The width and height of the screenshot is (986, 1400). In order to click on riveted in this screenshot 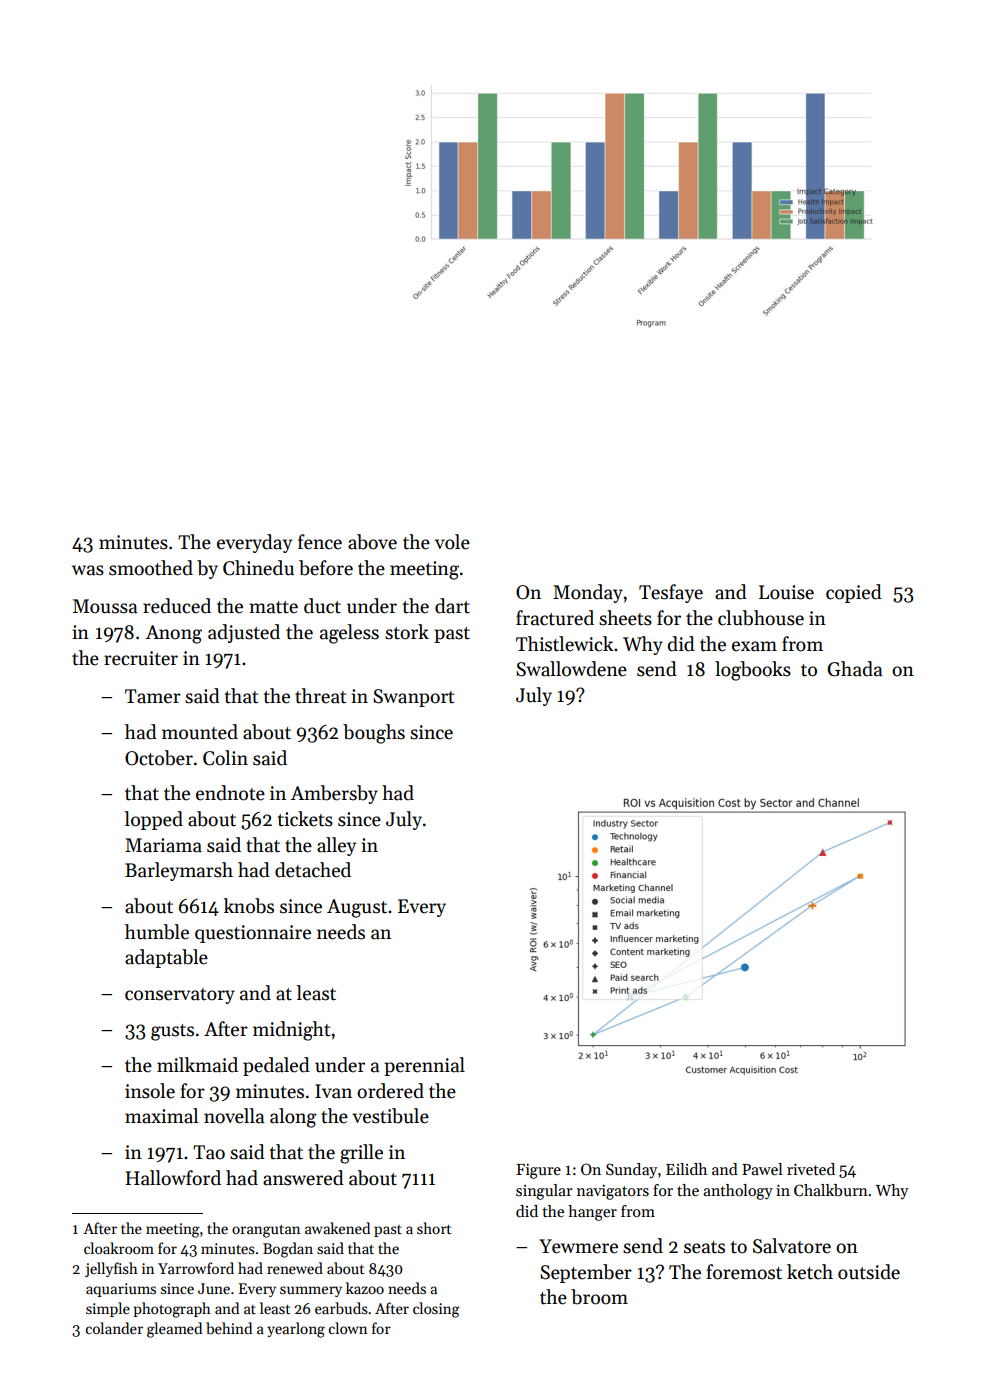, I will do `click(811, 1169)`.
